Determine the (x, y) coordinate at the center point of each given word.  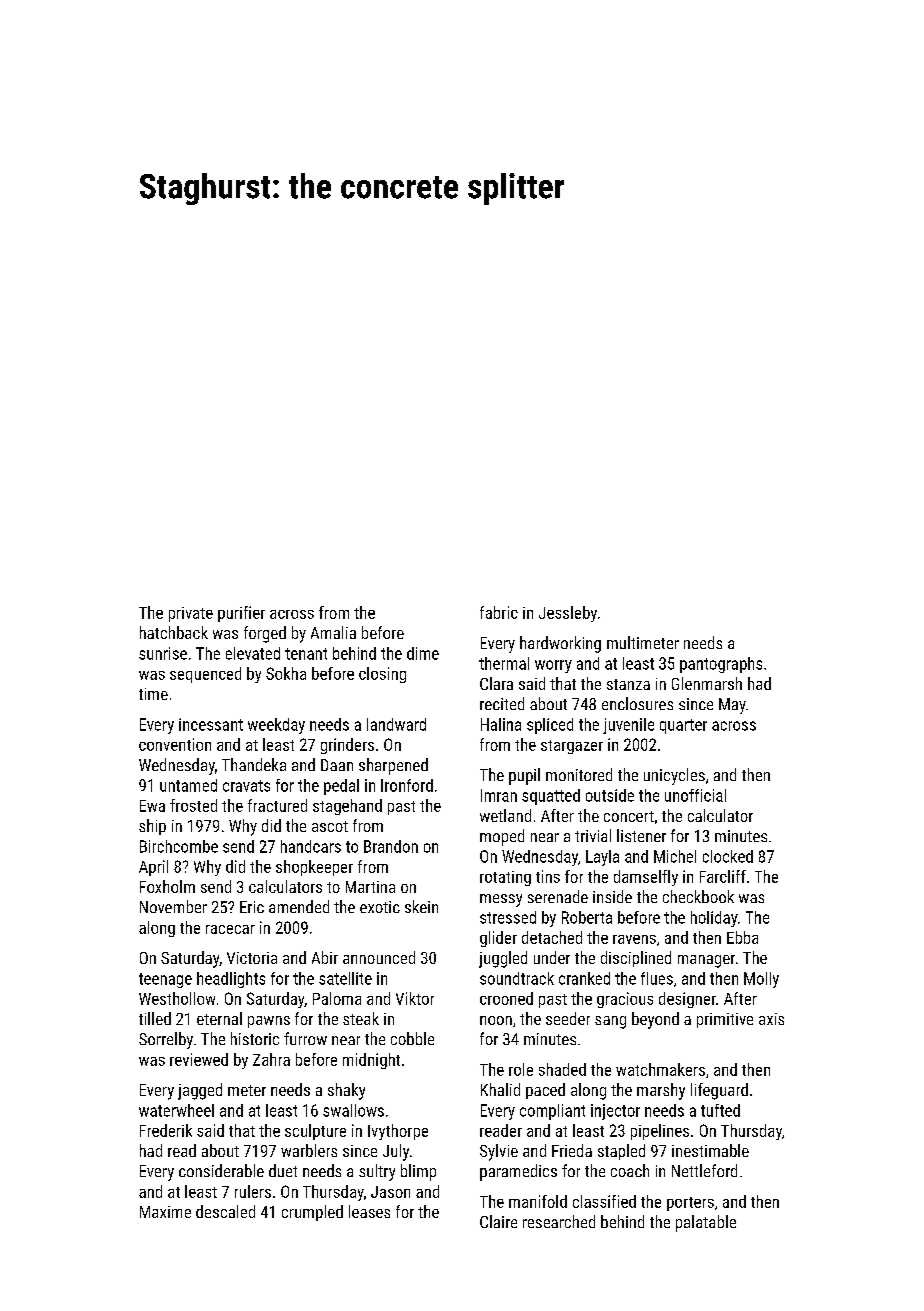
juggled (503, 959)
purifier (241, 614)
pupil (524, 776)
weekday (276, 726)
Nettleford (704, 1170)
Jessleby (568, 614)
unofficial (695, 795)
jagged (200, 1091)
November (173, 906)
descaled (225, 1211)
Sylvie (499, 1152)
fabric (499, 612)
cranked (584, 978)
